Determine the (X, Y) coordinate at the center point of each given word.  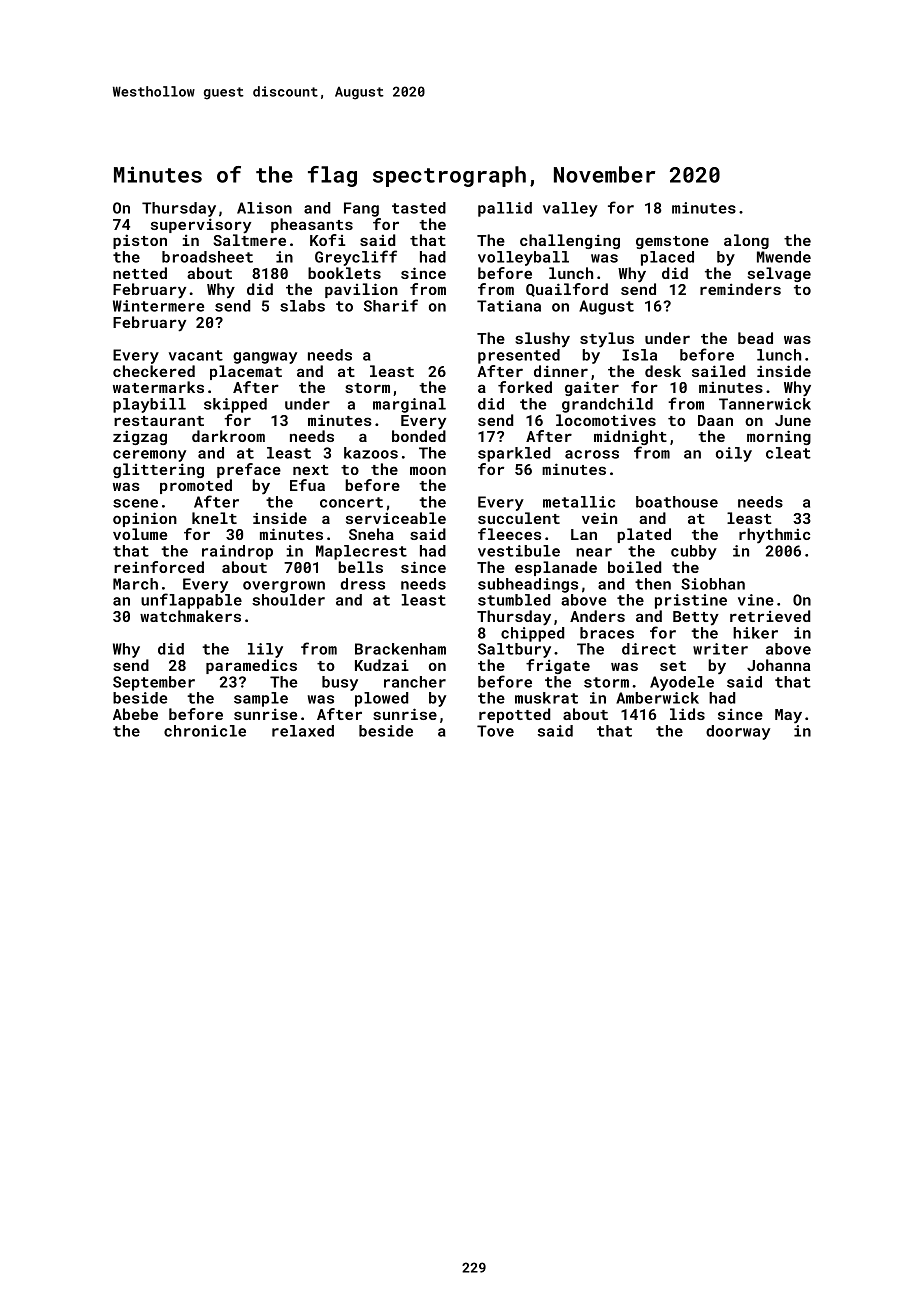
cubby (694, 552)
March (135, 584)
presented (519, 356)
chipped (532, 634)
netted (140, 273)
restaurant (159, 421)
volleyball (523, 258)
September (154, 683)
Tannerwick (765, 404)
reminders (740, 289)
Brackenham (400, 649)
